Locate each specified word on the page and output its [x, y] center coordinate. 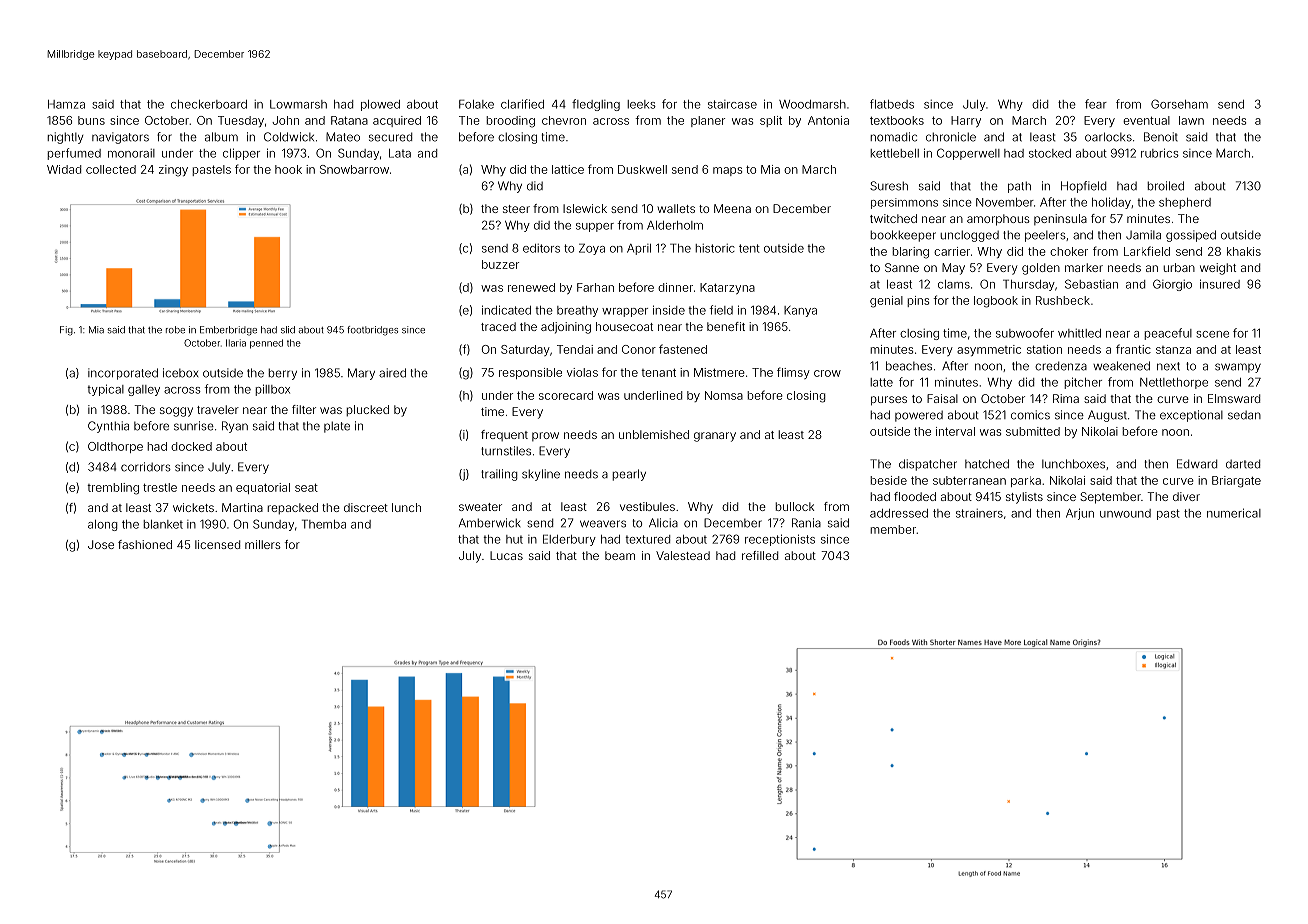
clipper [241, 154]
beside [888, 480]
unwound [1125, 513]
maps [727, 171]
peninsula [1060, 219]
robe [175, 330]
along [103, 525]
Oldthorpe [115, 447]
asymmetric [989, 350]
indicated [506, 310]
